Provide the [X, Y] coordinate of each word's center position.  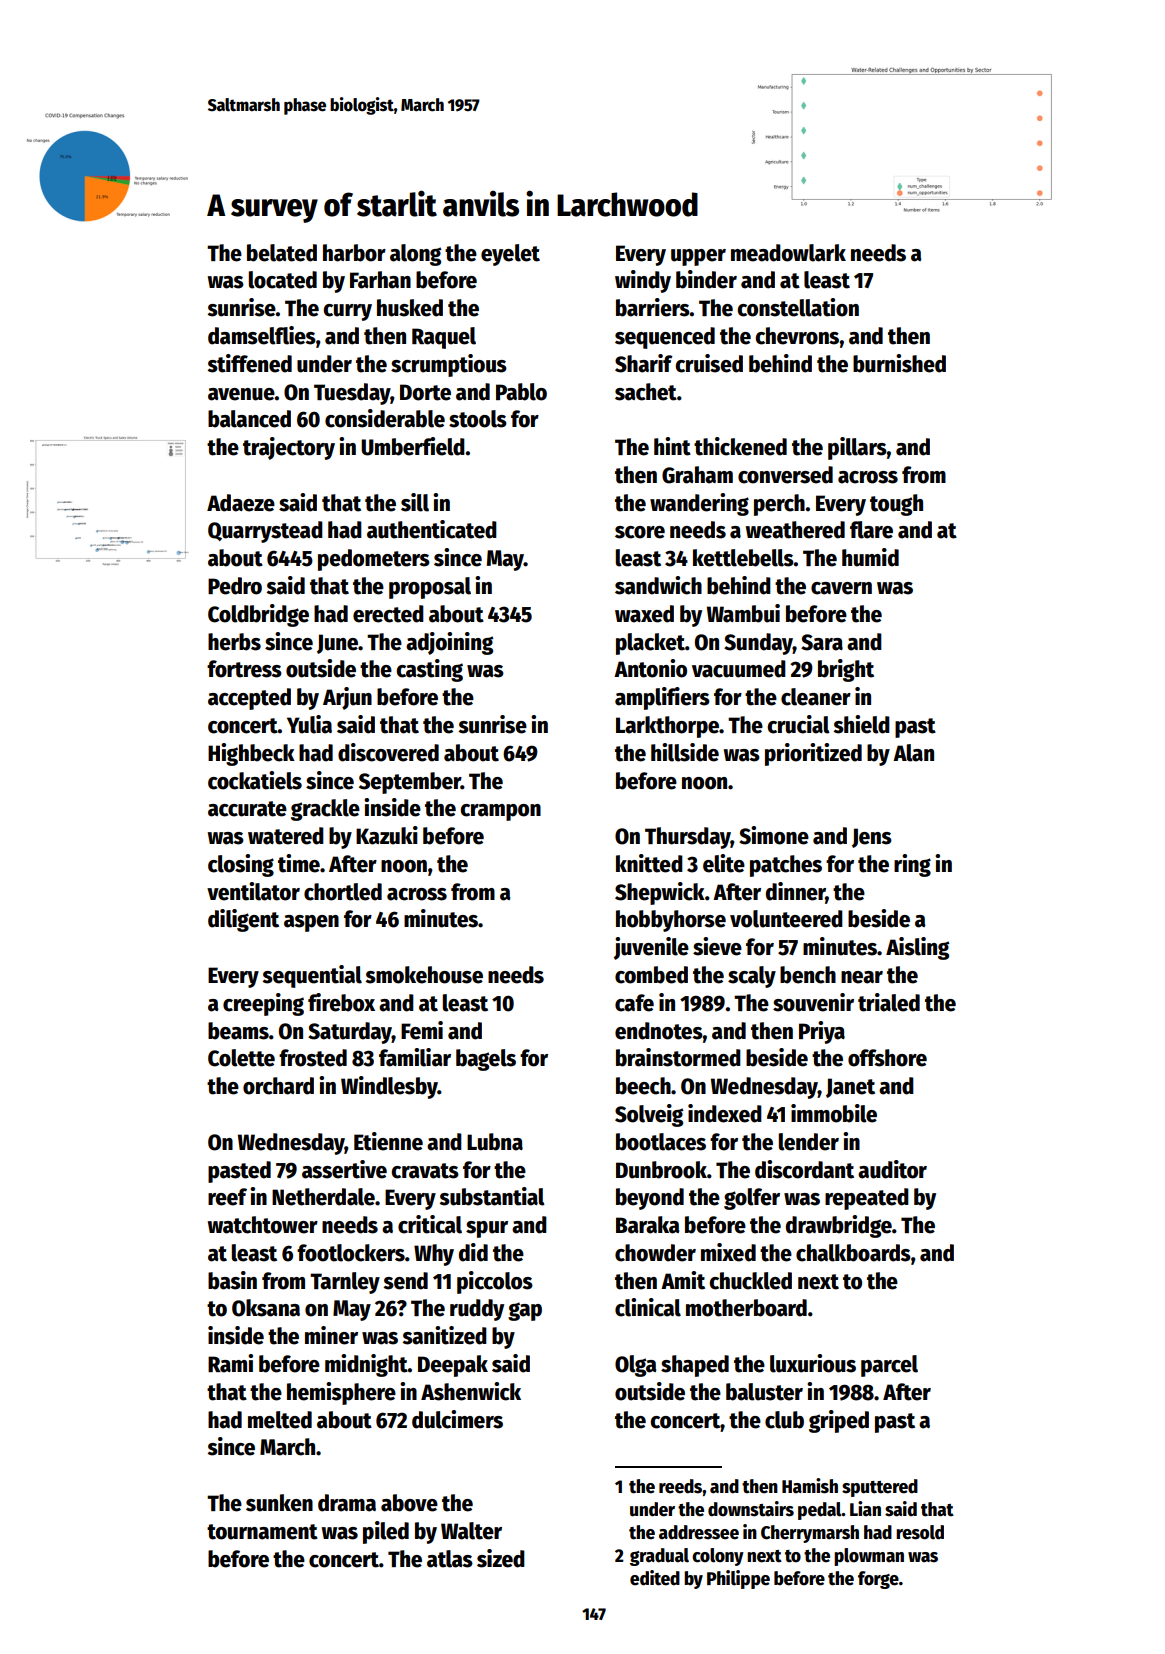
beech [643, 1086]
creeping [263, 1004]
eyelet [510, 255]
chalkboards [853, 1253]
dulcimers [457, 1419]
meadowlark [788, 253]
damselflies [262, 335]
